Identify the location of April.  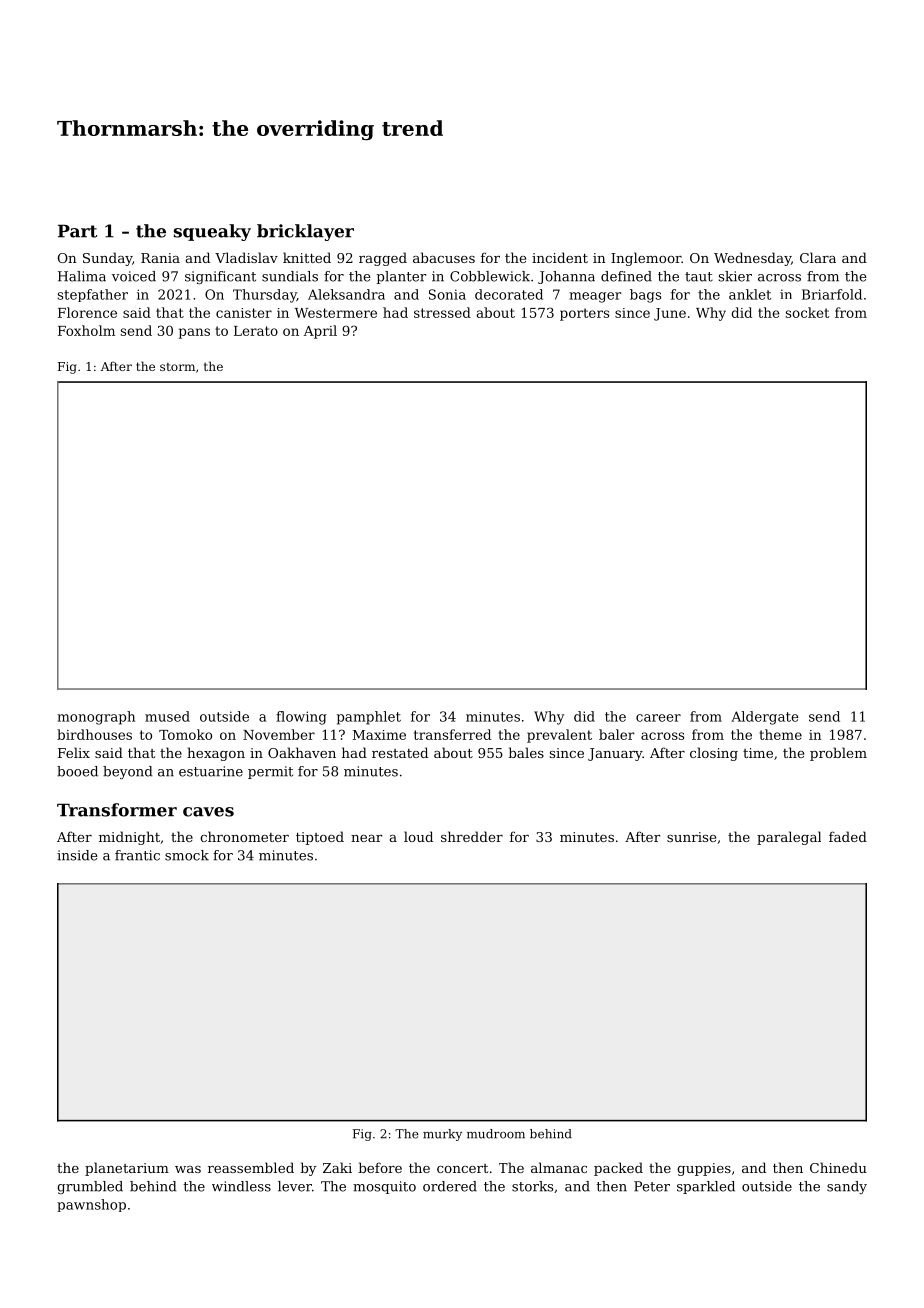
(320, 332).
